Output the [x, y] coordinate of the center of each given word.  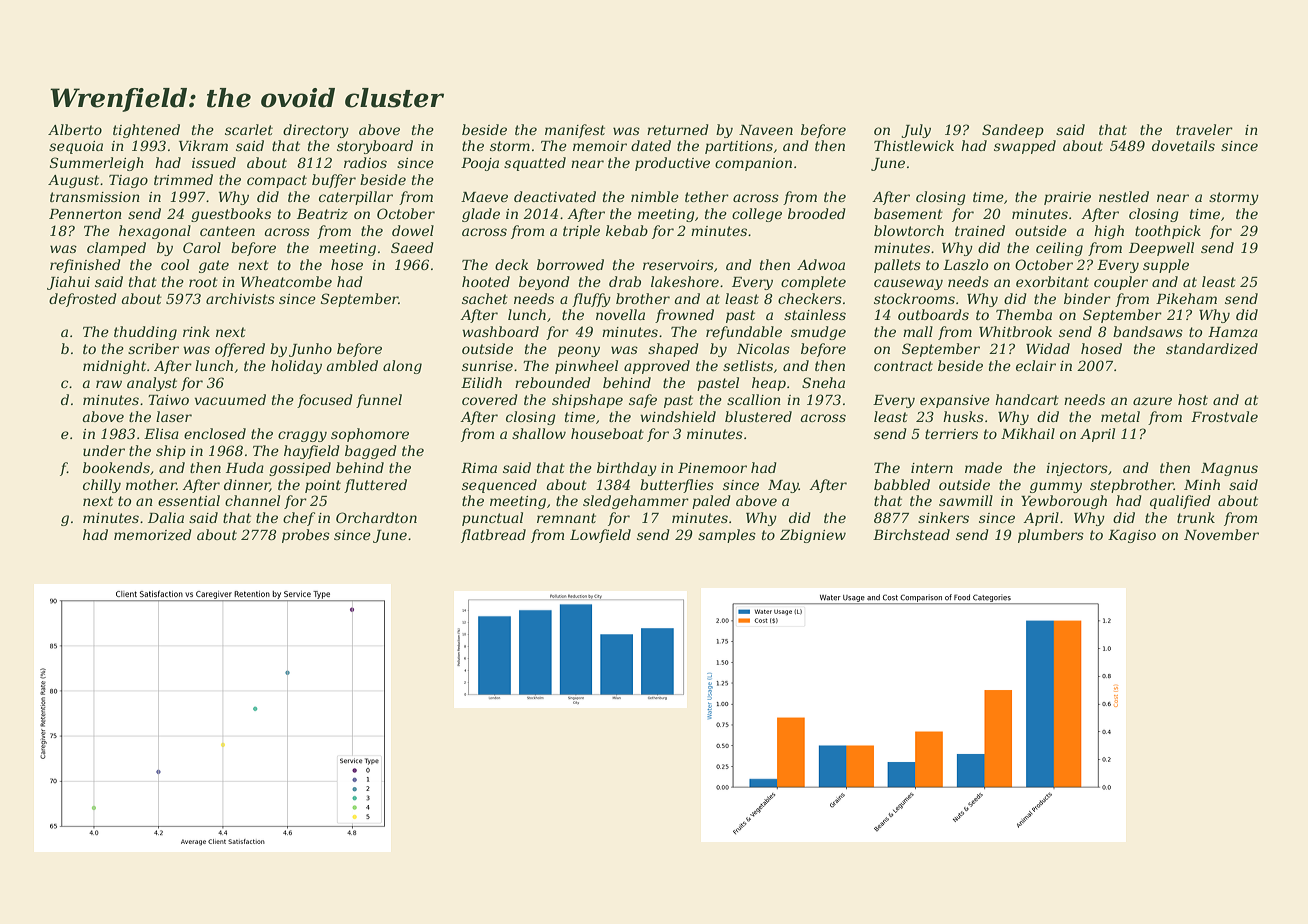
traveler [1204, 129]
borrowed [570, 264]
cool [175, 264]
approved [657, 367]
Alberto [75, 129]
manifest [575, 131]
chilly [102, 486]
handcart [1027, 399]
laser [174, 416]
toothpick [1168, 232]
